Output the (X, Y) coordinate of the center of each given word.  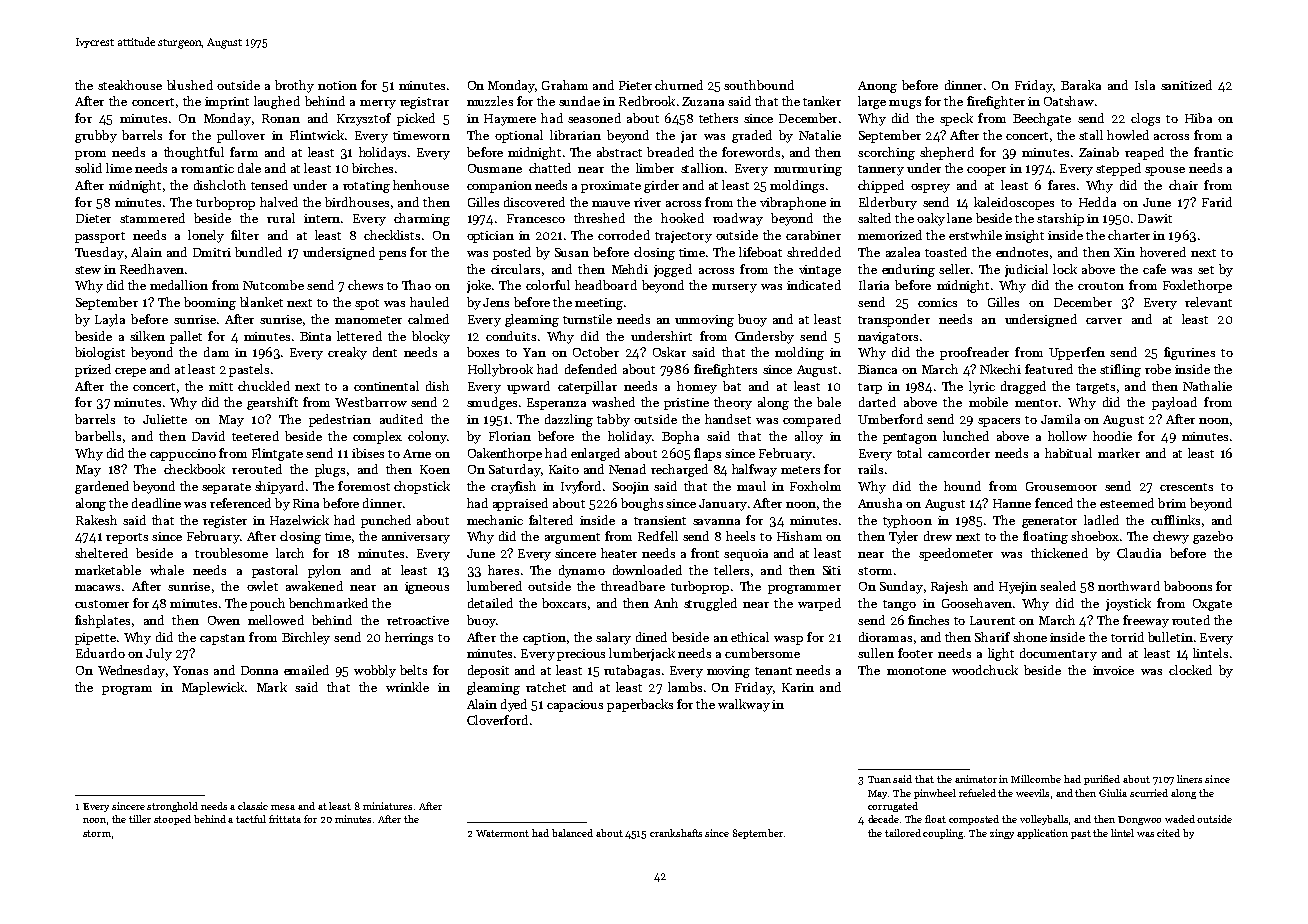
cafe (1154, 269)
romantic (207, 168)
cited (1168, 833)
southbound (759, 85)
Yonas (190, 670)
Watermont (502, 833)
